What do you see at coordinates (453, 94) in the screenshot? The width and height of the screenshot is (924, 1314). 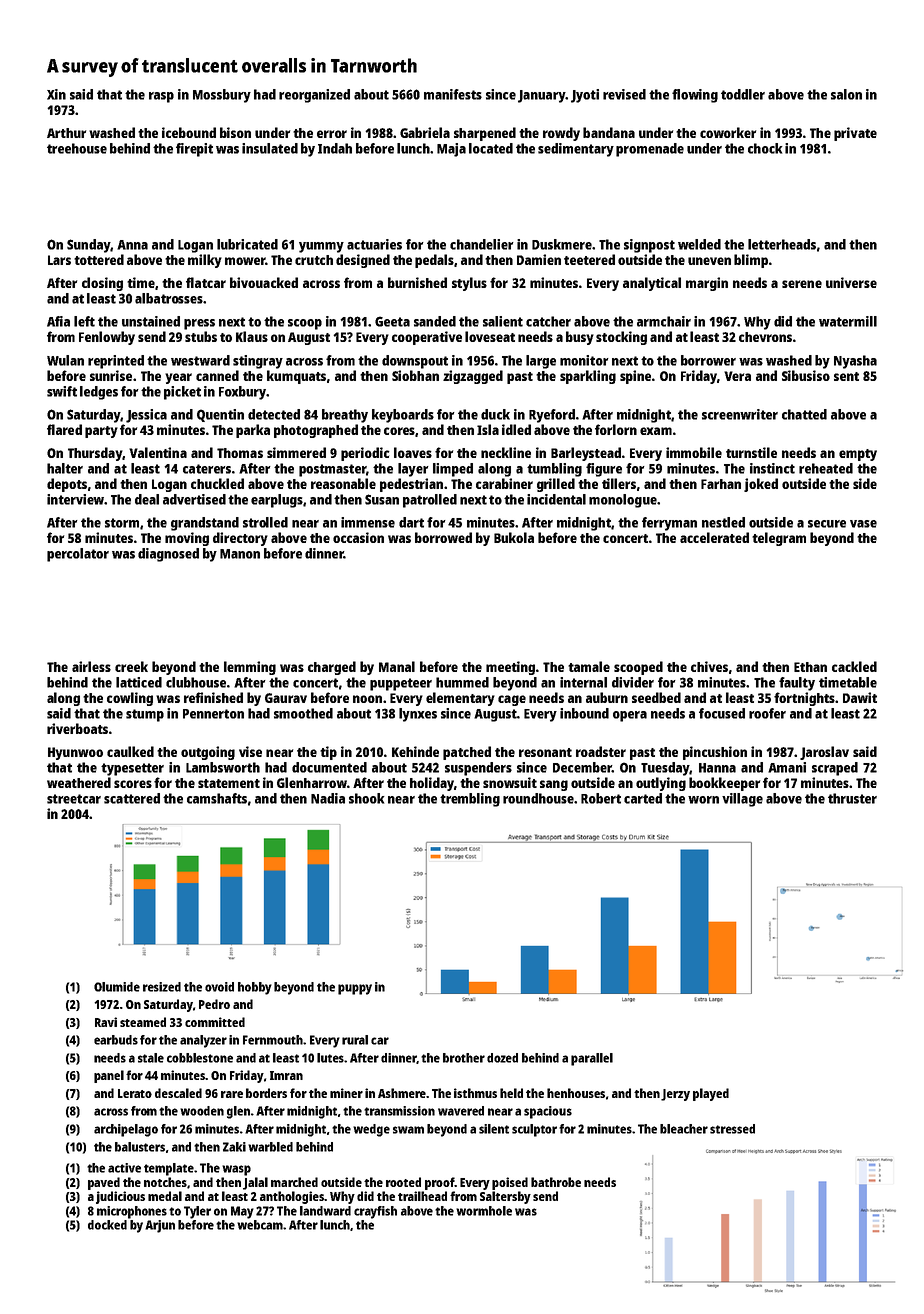 I see `manifests` at bounding box center [453, 94].
